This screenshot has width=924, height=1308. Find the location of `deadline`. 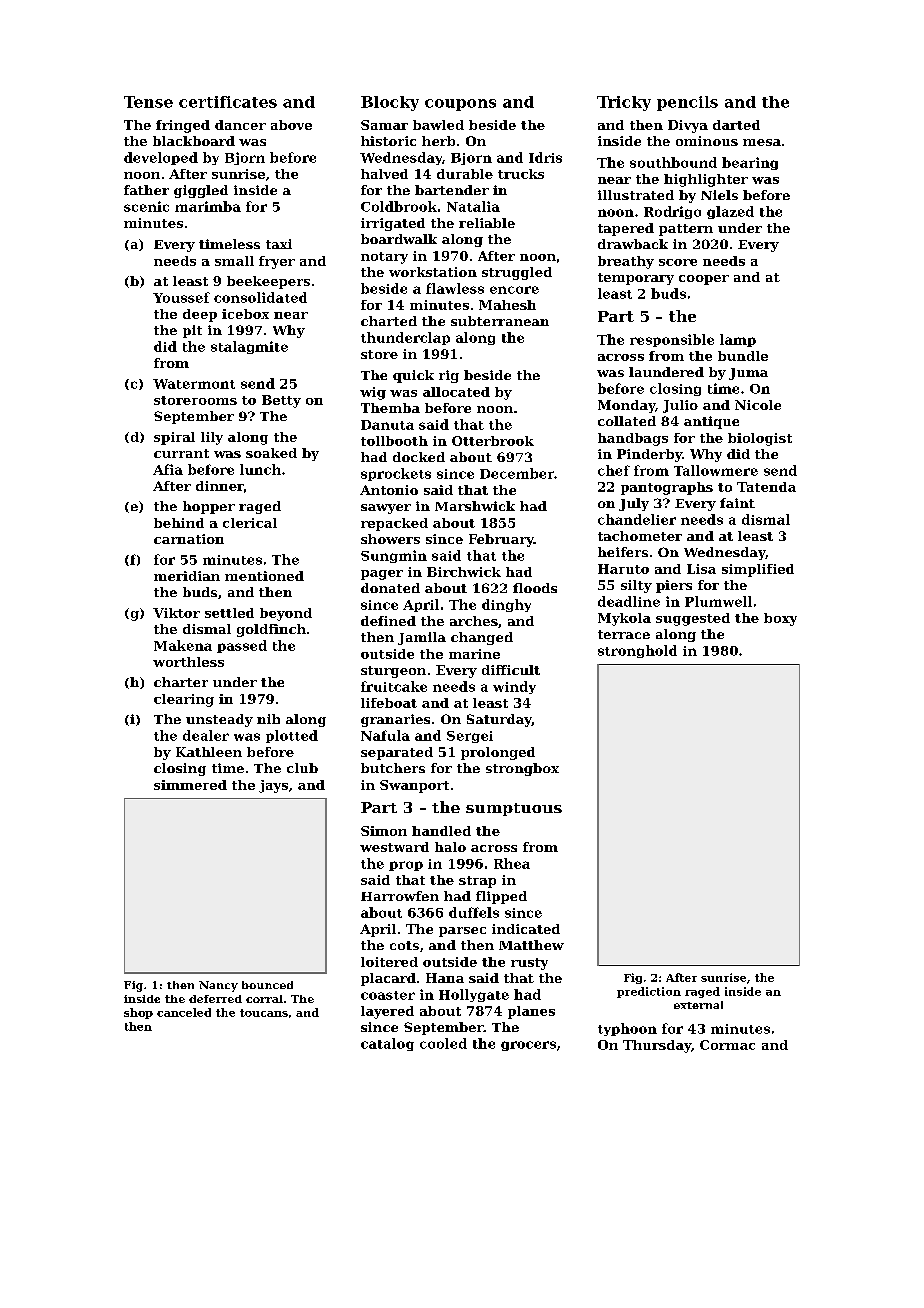

deadline is located at coordinates (629, 601).
